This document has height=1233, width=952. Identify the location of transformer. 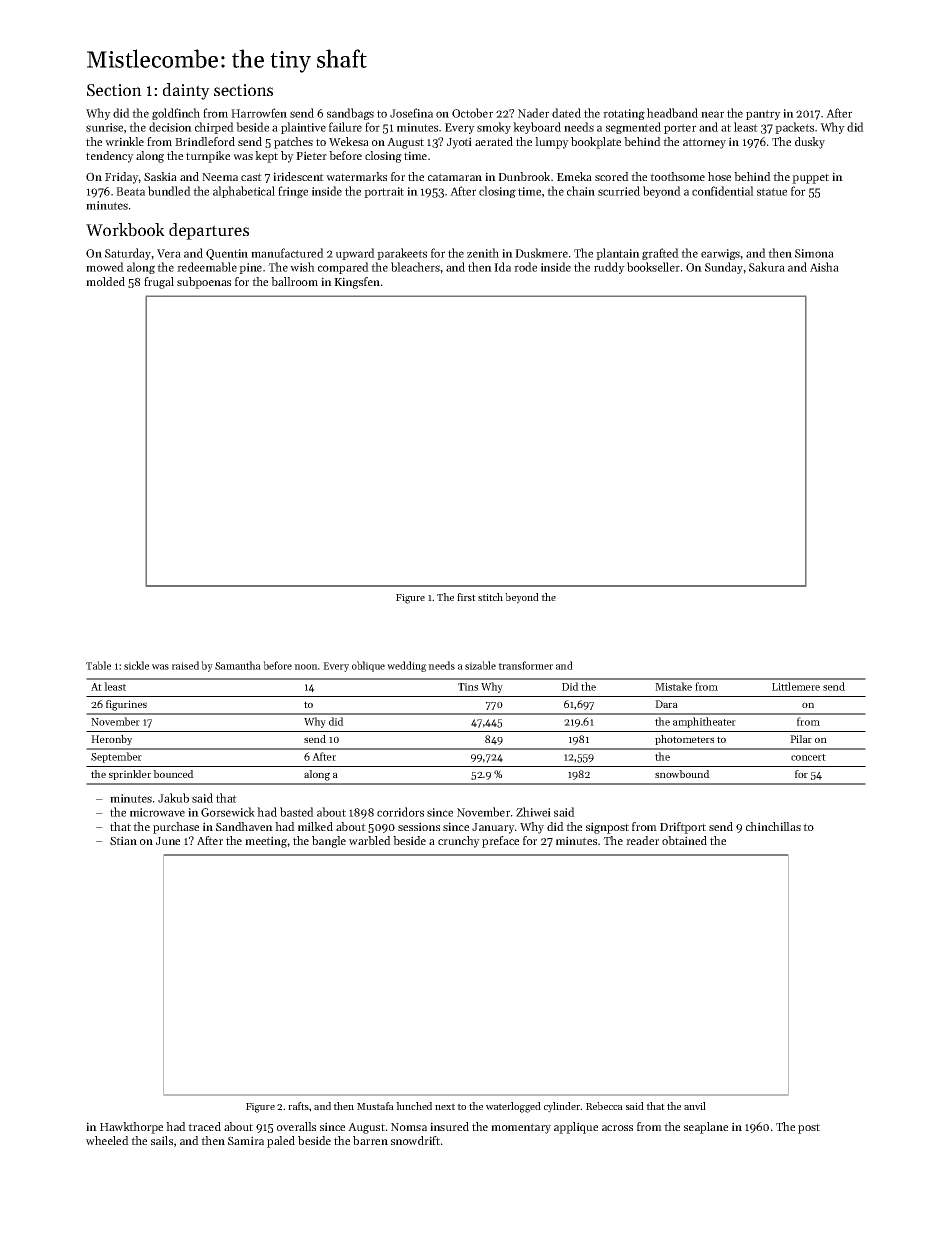
(525, 665).
